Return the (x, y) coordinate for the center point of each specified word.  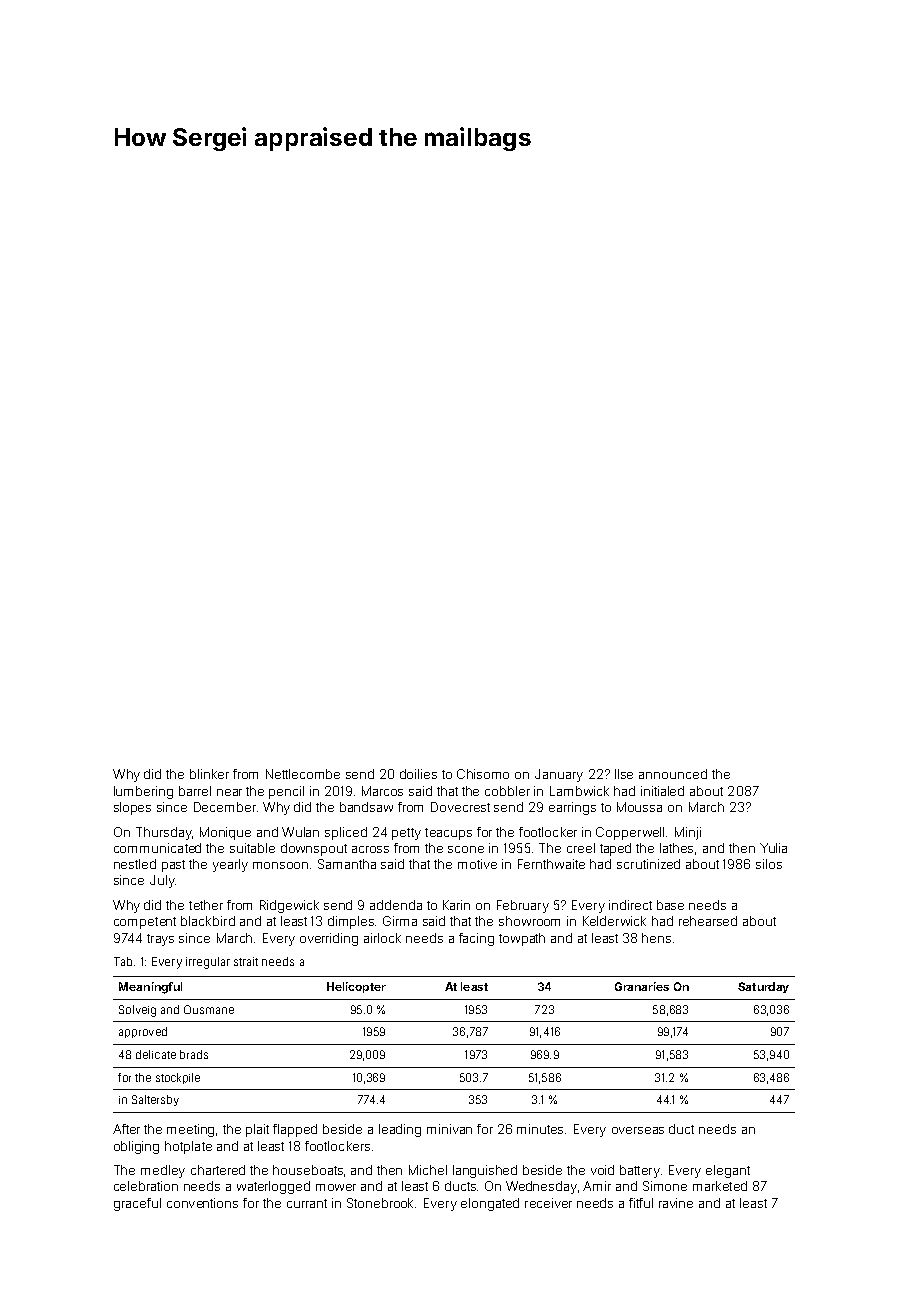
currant (307, 1203)
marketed (720, 1186)
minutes (540, 1129)
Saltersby (155, 1100)
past (173, 866)
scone (466, 849)
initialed (662, 791)
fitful (641, 1203)
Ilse (624, 774)
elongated (490, 1204)
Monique (225, 833)
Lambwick (579, 791)
